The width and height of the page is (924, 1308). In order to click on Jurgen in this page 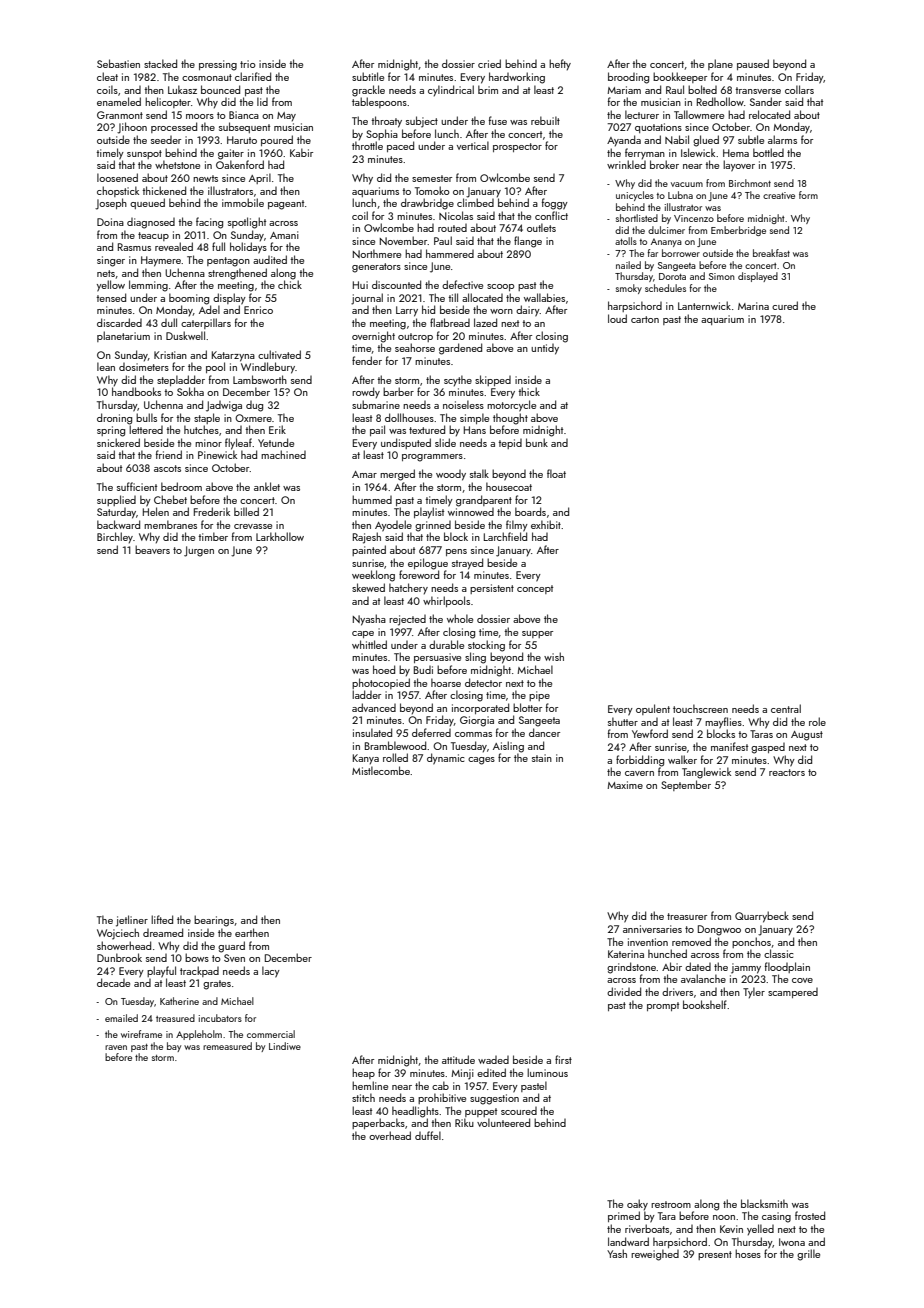, I will do `click(199, 551)`.
